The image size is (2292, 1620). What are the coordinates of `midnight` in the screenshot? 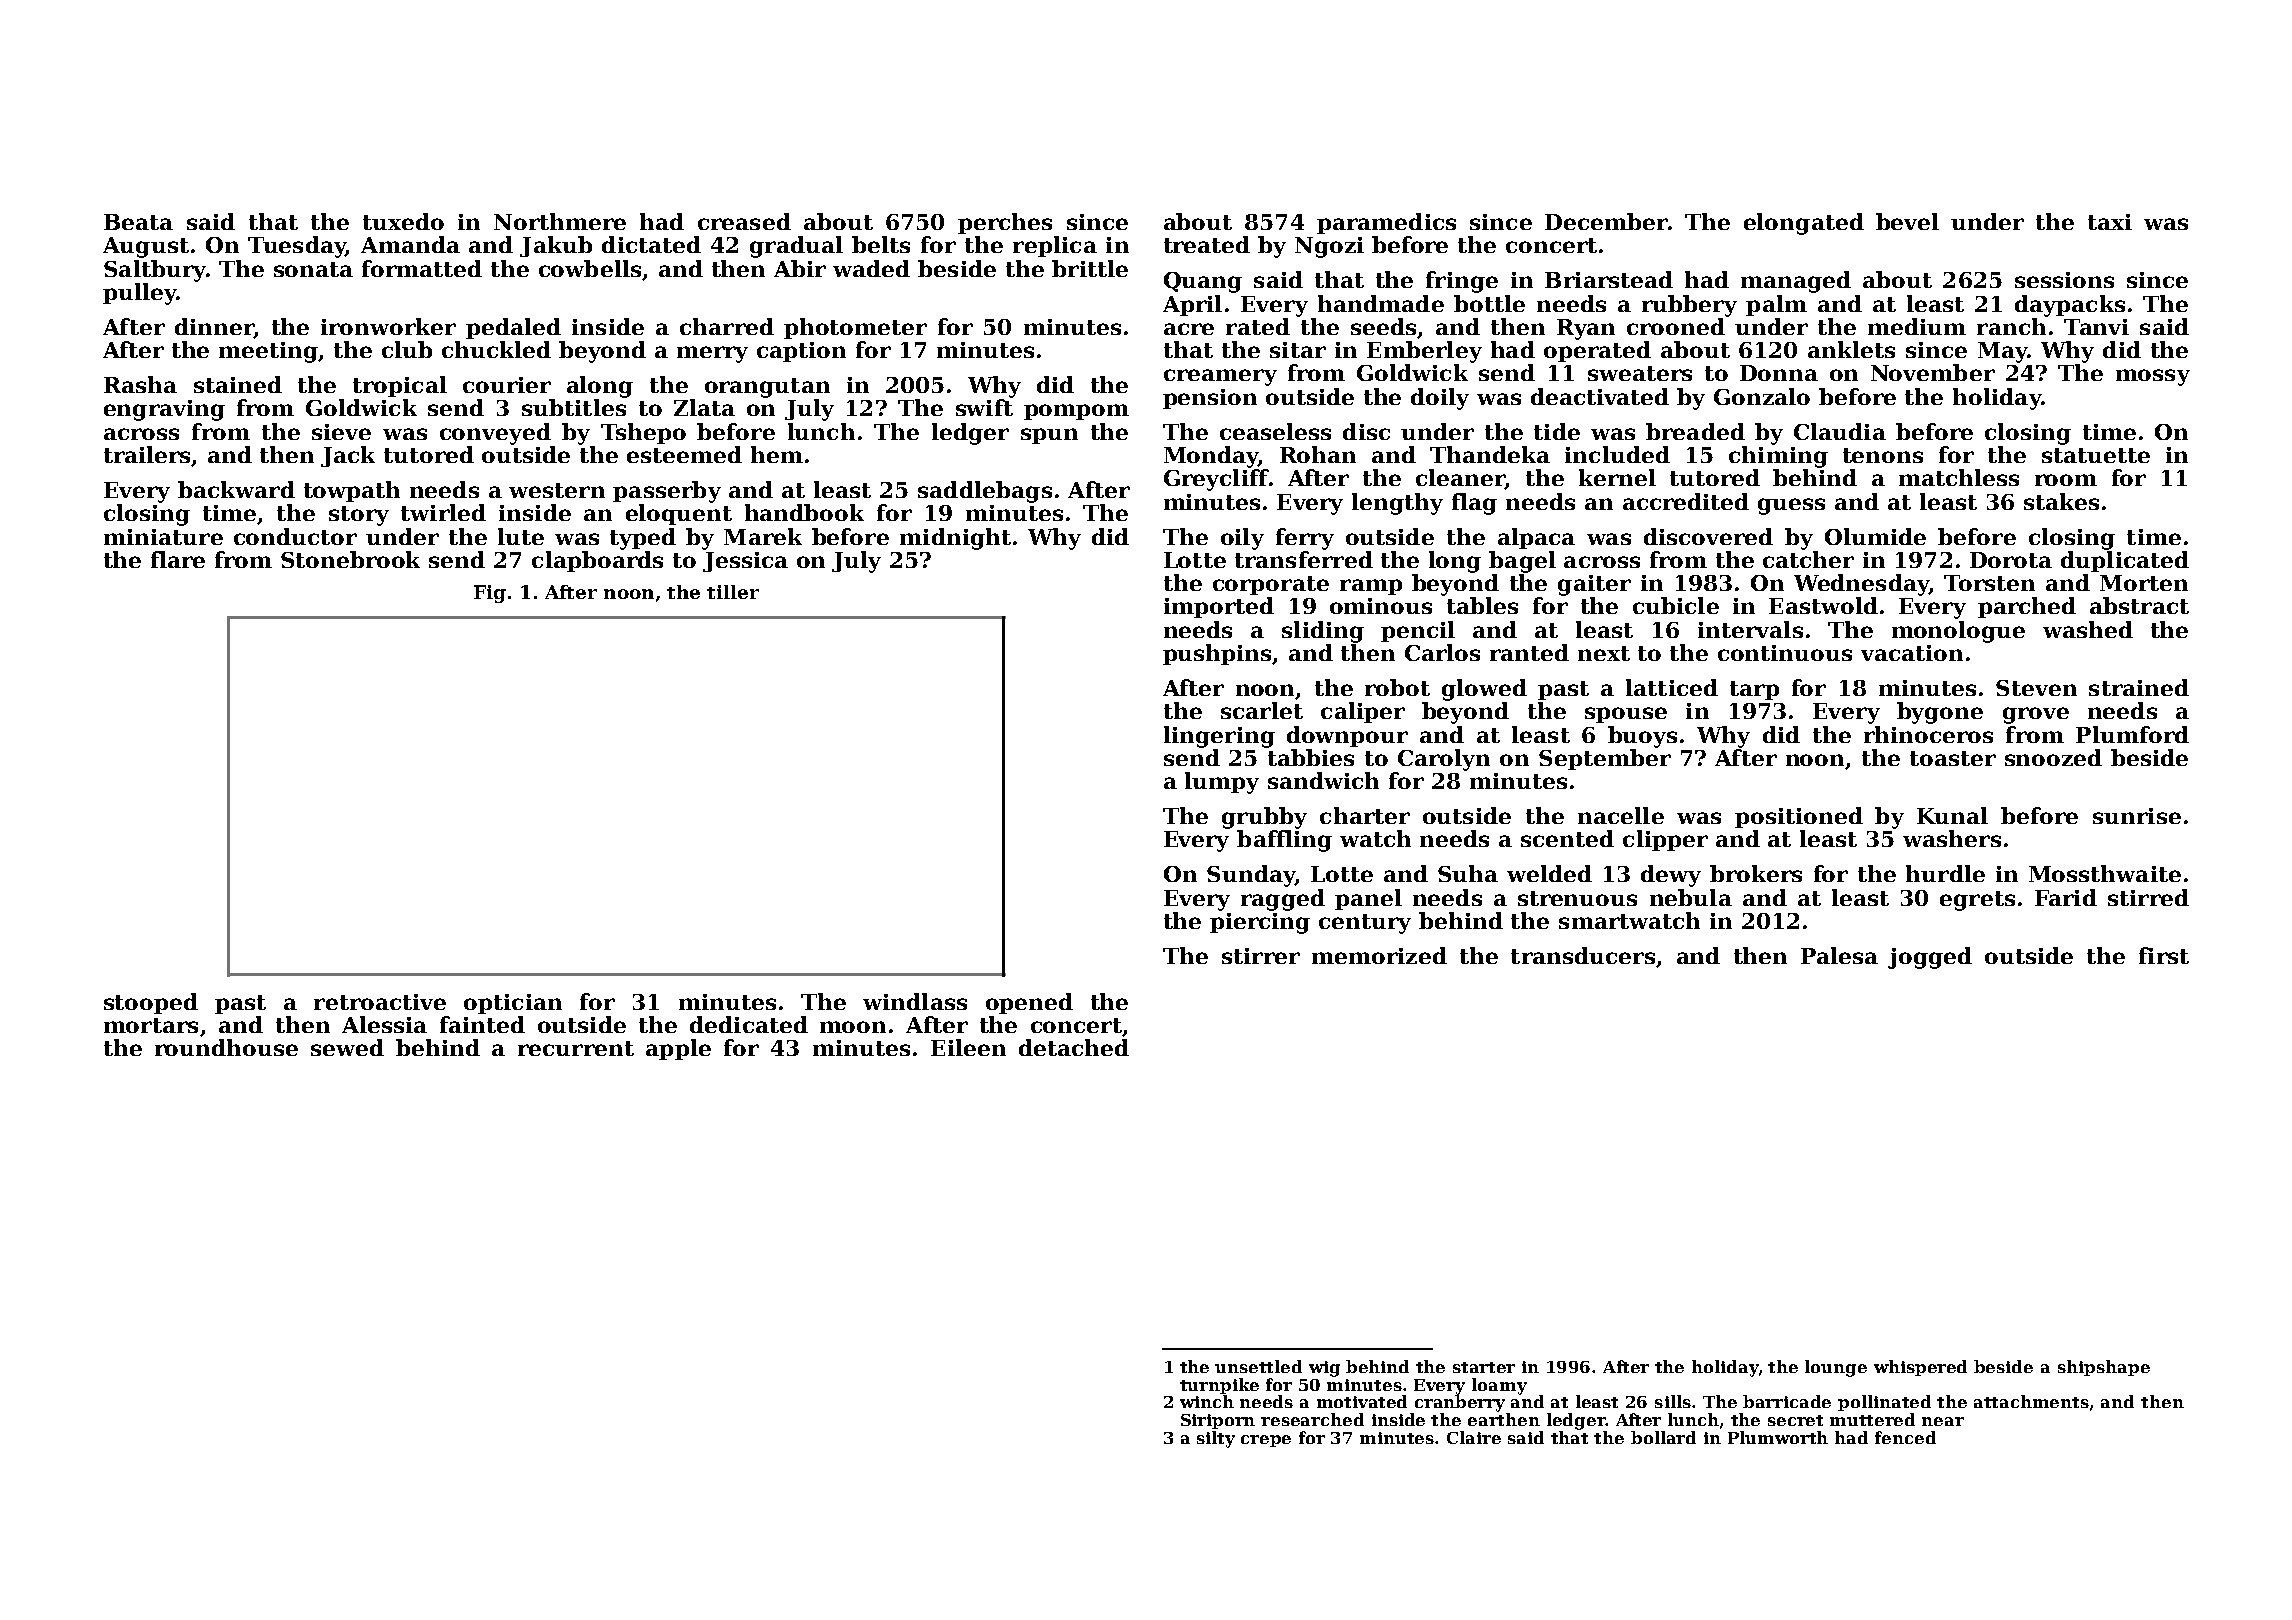 It's located at (955, 539).
